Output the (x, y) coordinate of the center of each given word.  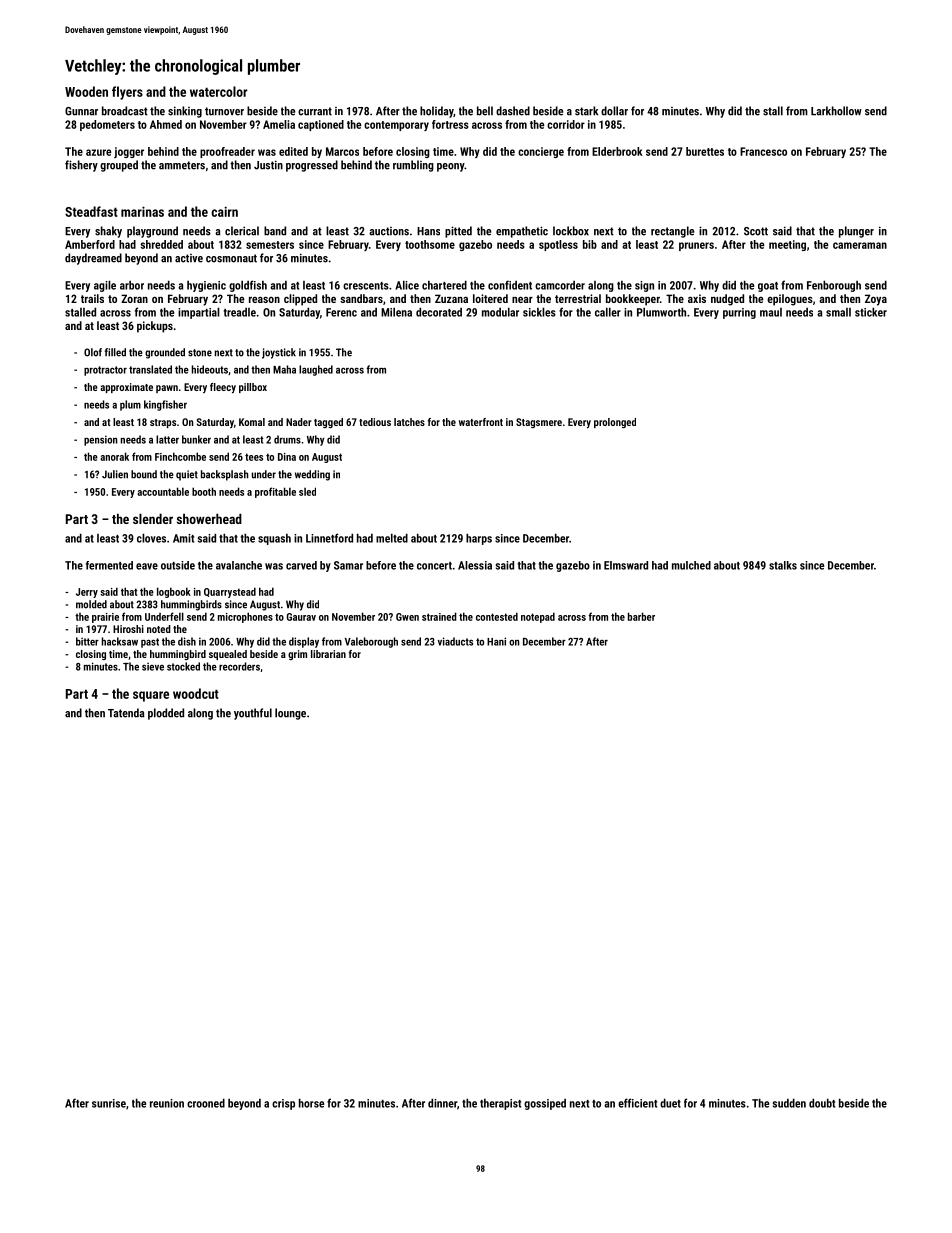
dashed (513, 111)
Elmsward (626, 565)
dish (187, 641)
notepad (538, 617)
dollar (614, 111)
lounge (290, 714)
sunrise (109, 1103)
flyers (127, 93)
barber (641, 616)
